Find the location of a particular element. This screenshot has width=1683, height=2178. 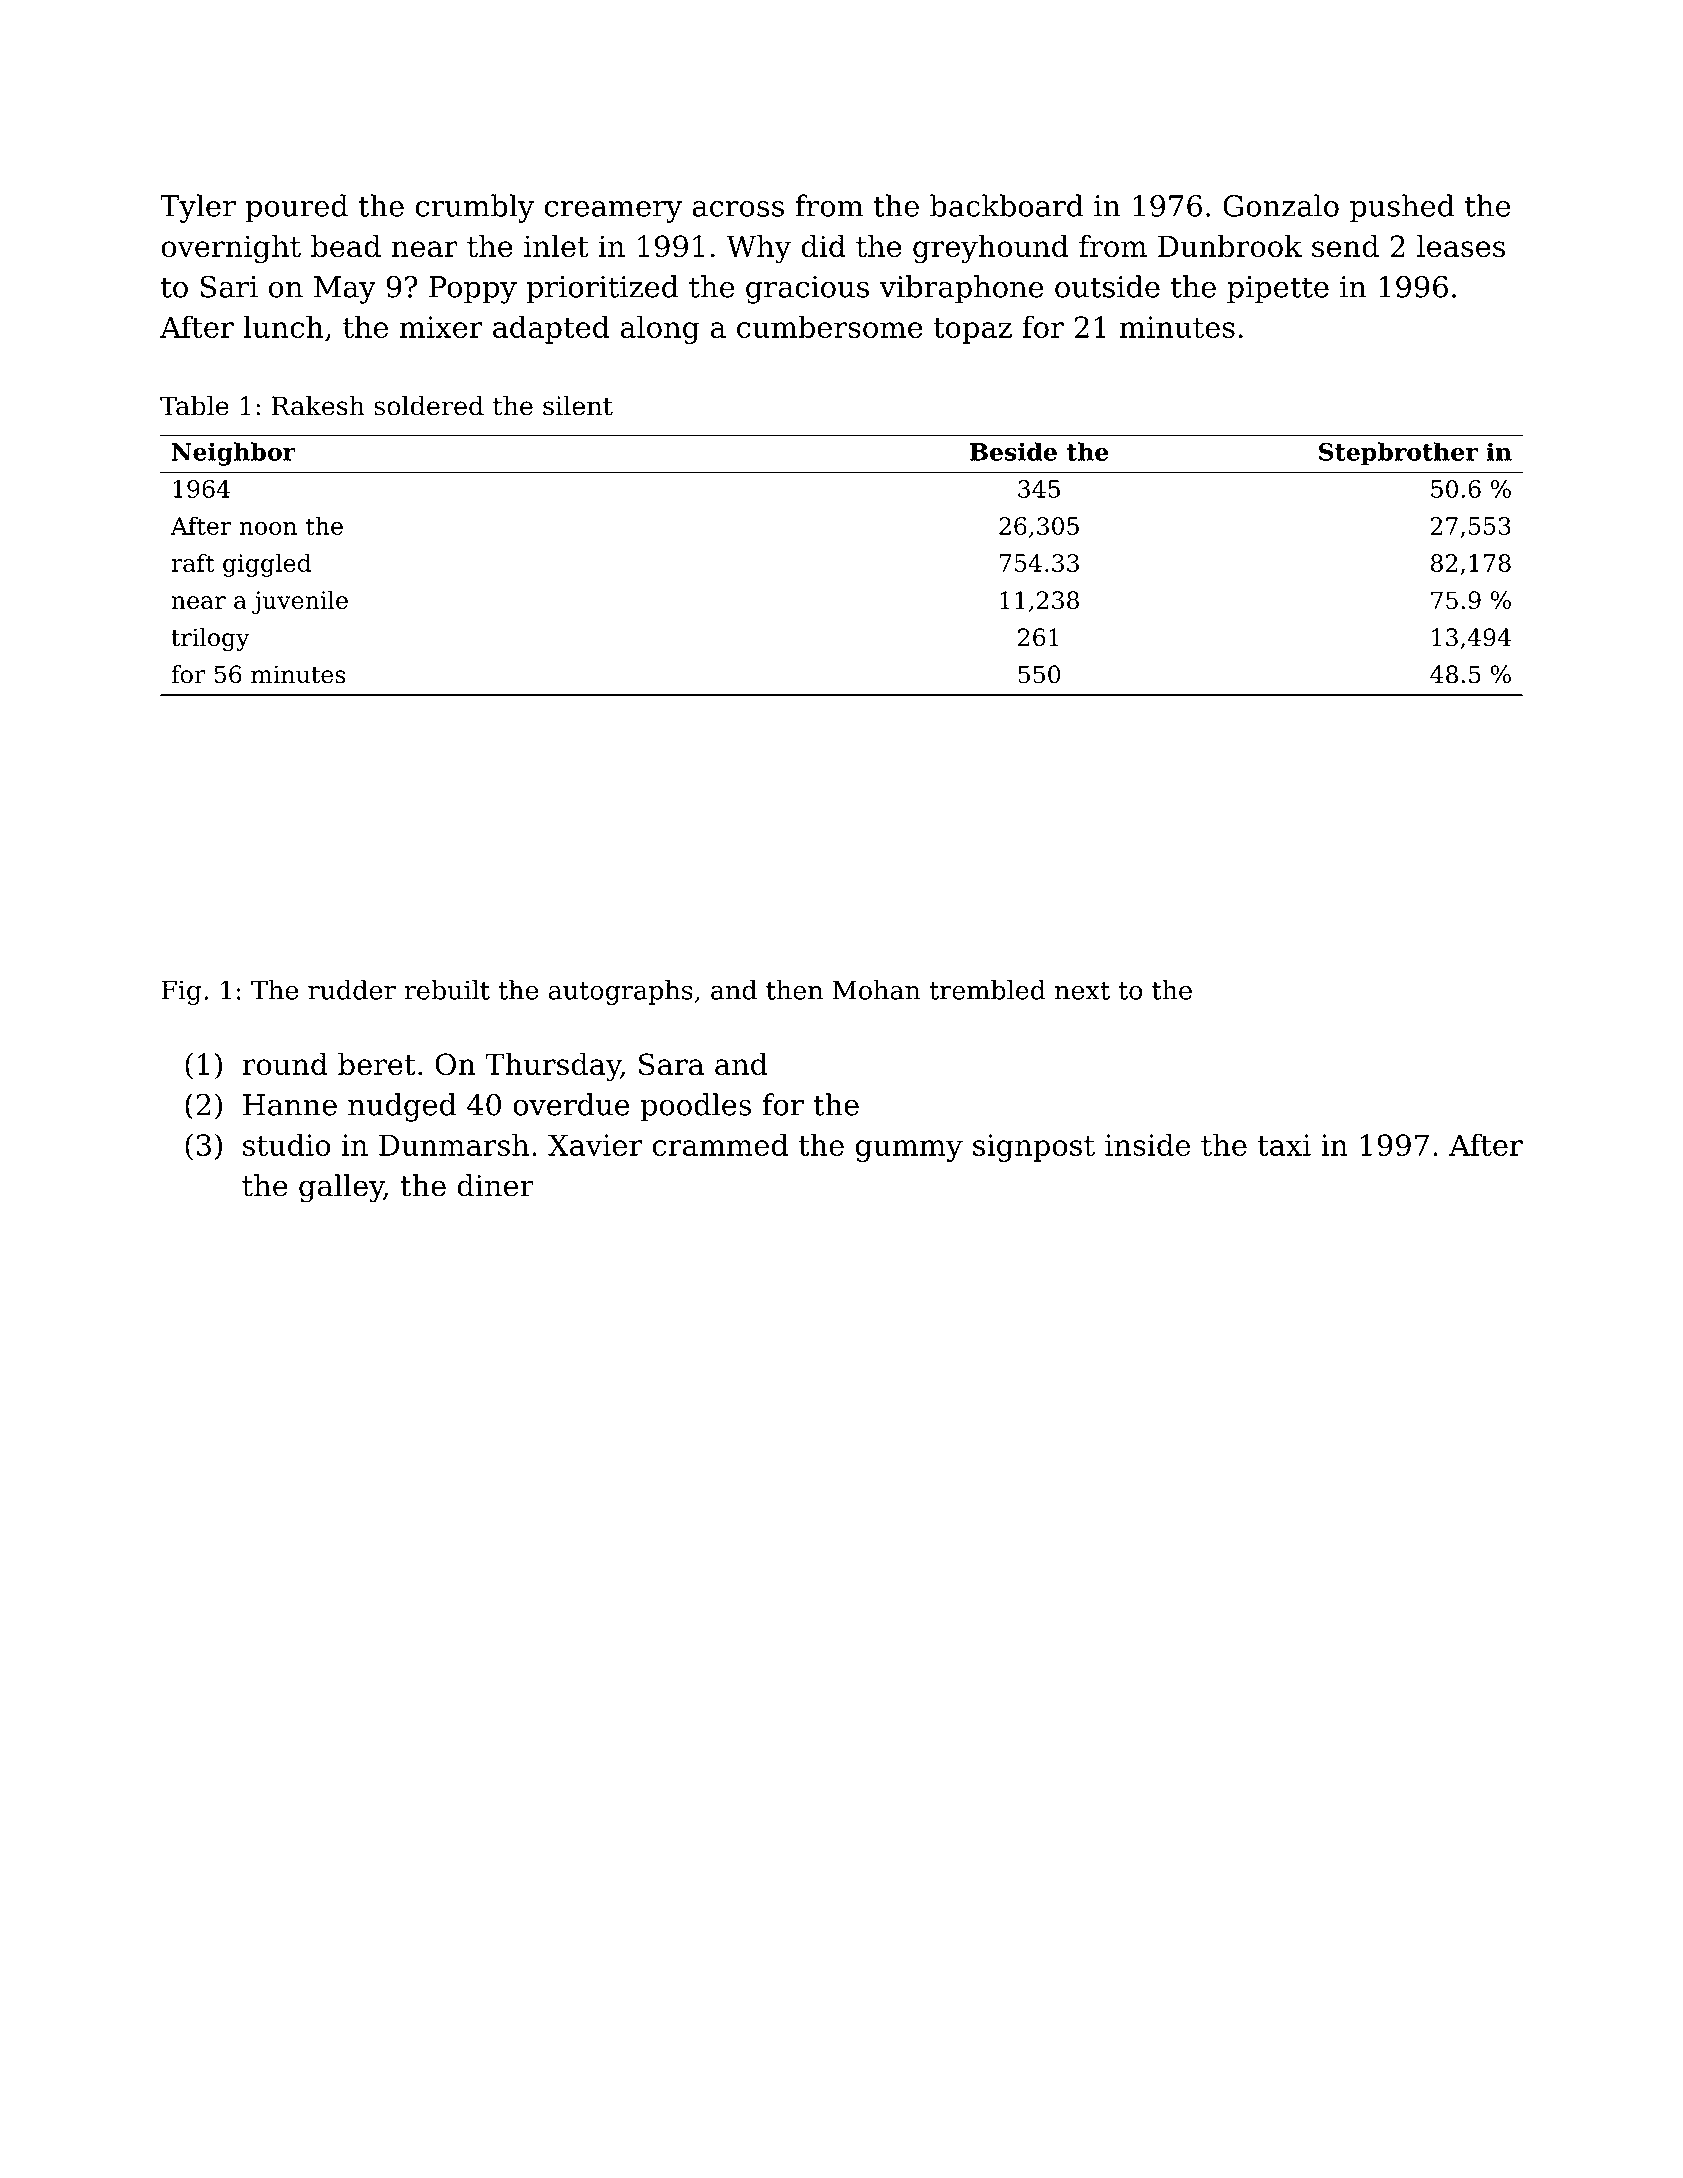

studio is located at coordinates (286, 1144).
